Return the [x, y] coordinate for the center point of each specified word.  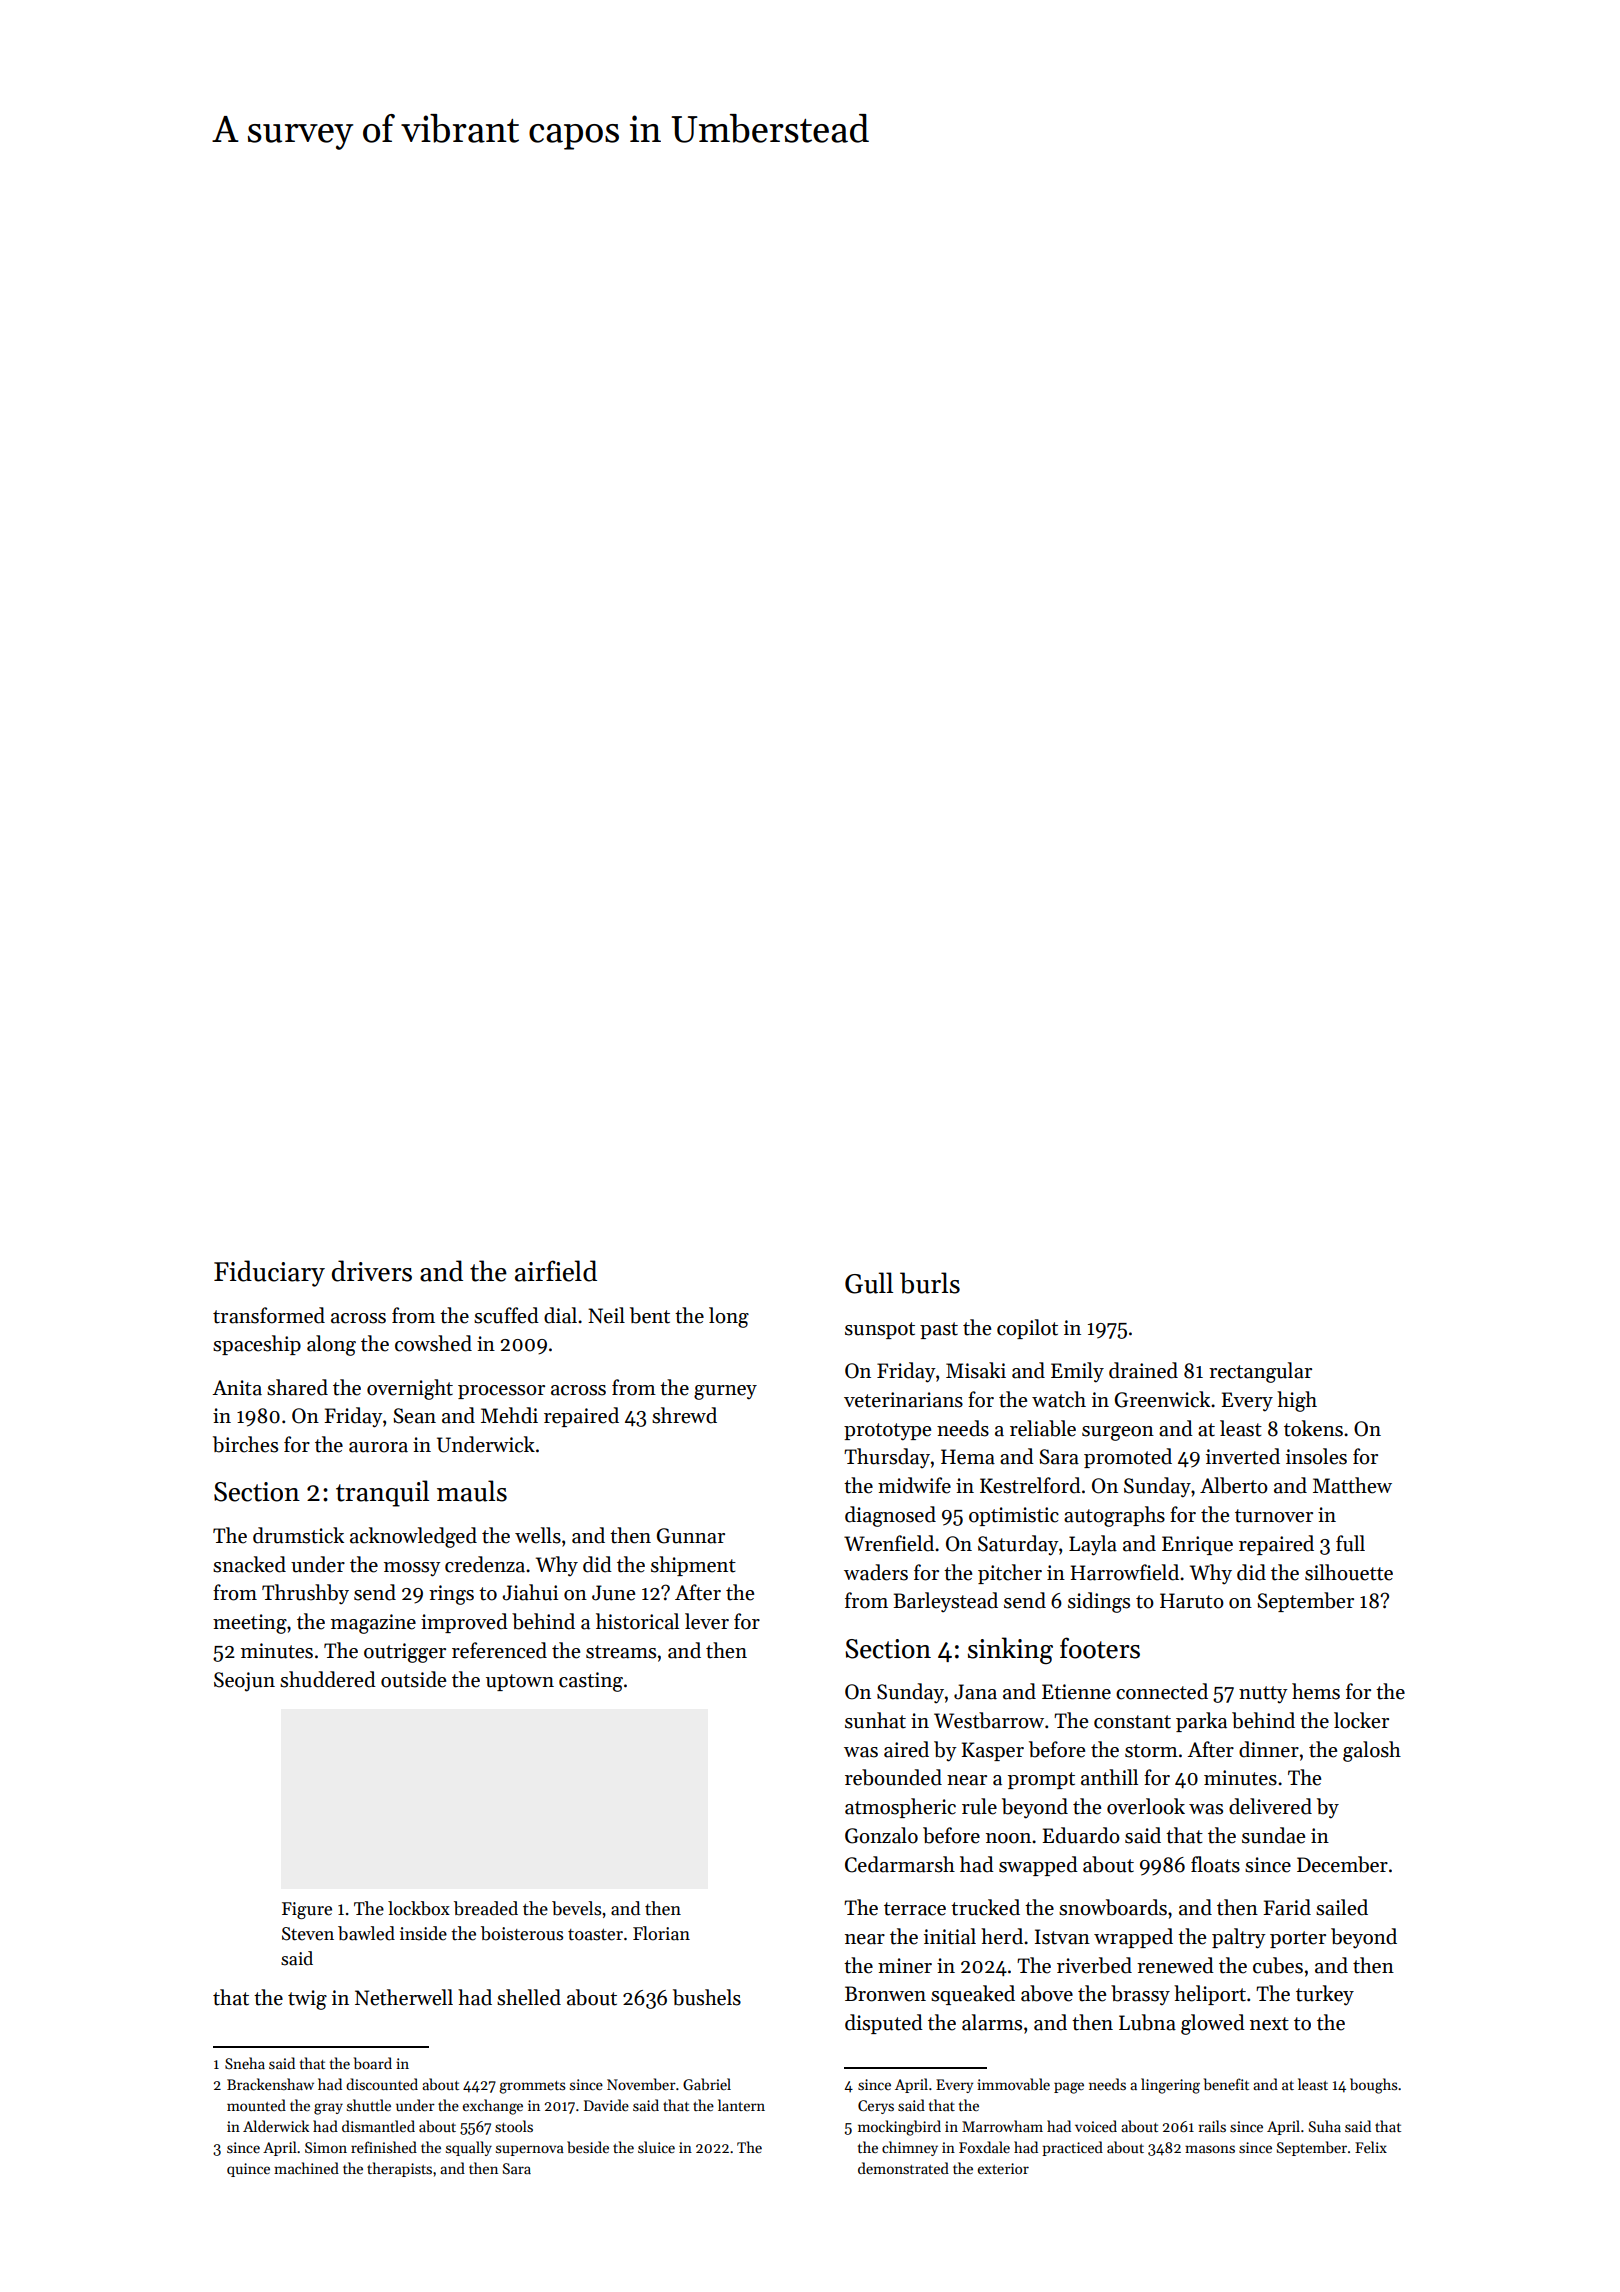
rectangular [1260, 1372]
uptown [520, 1682]
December [1342, 1864]
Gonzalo [881, 1835]
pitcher [1010, 1574]
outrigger [405, 1653]
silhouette [1349, 1572]
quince [248, 2170]
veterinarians [903, 1400]
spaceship [257, 1345]
